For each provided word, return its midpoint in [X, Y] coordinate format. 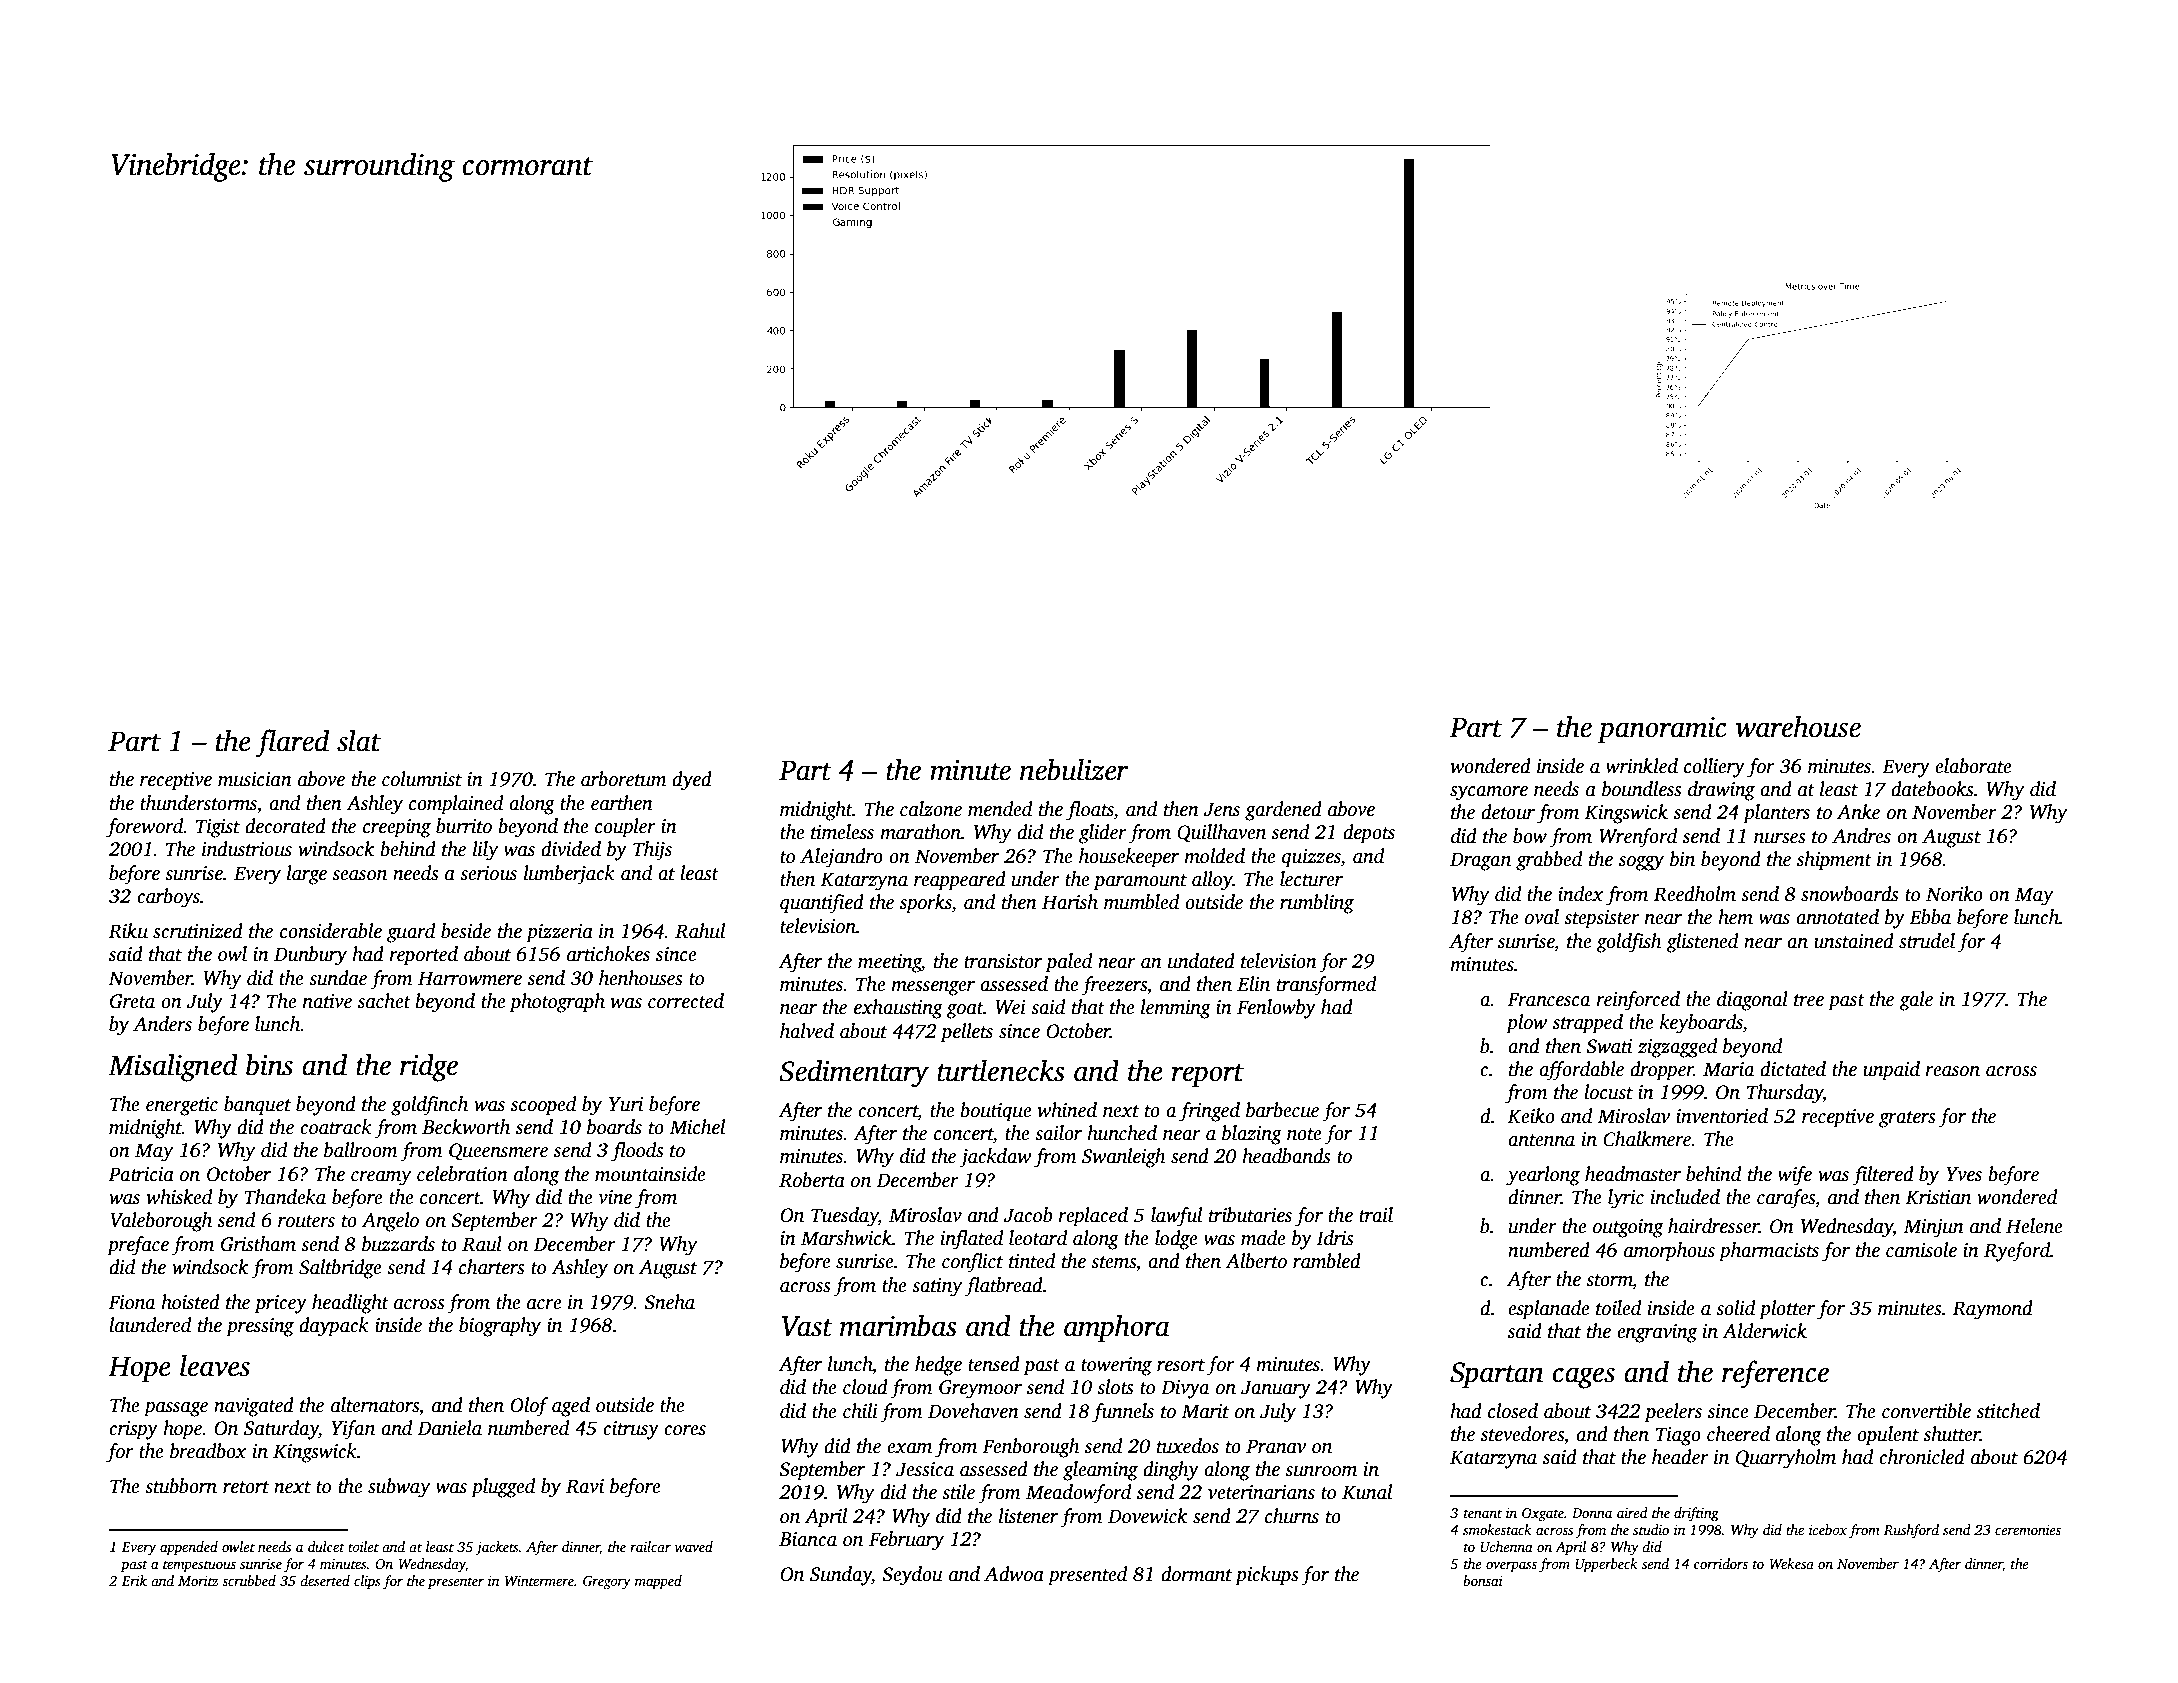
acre [544, 1304]
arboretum [624, 779]
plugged [503, 1488]
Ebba [1930, 917]
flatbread [1004, 1287]
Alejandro [841, 858]
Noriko [1954, 894]
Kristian [1938, 1197]
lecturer [1311, 879]
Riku [128, 931]
